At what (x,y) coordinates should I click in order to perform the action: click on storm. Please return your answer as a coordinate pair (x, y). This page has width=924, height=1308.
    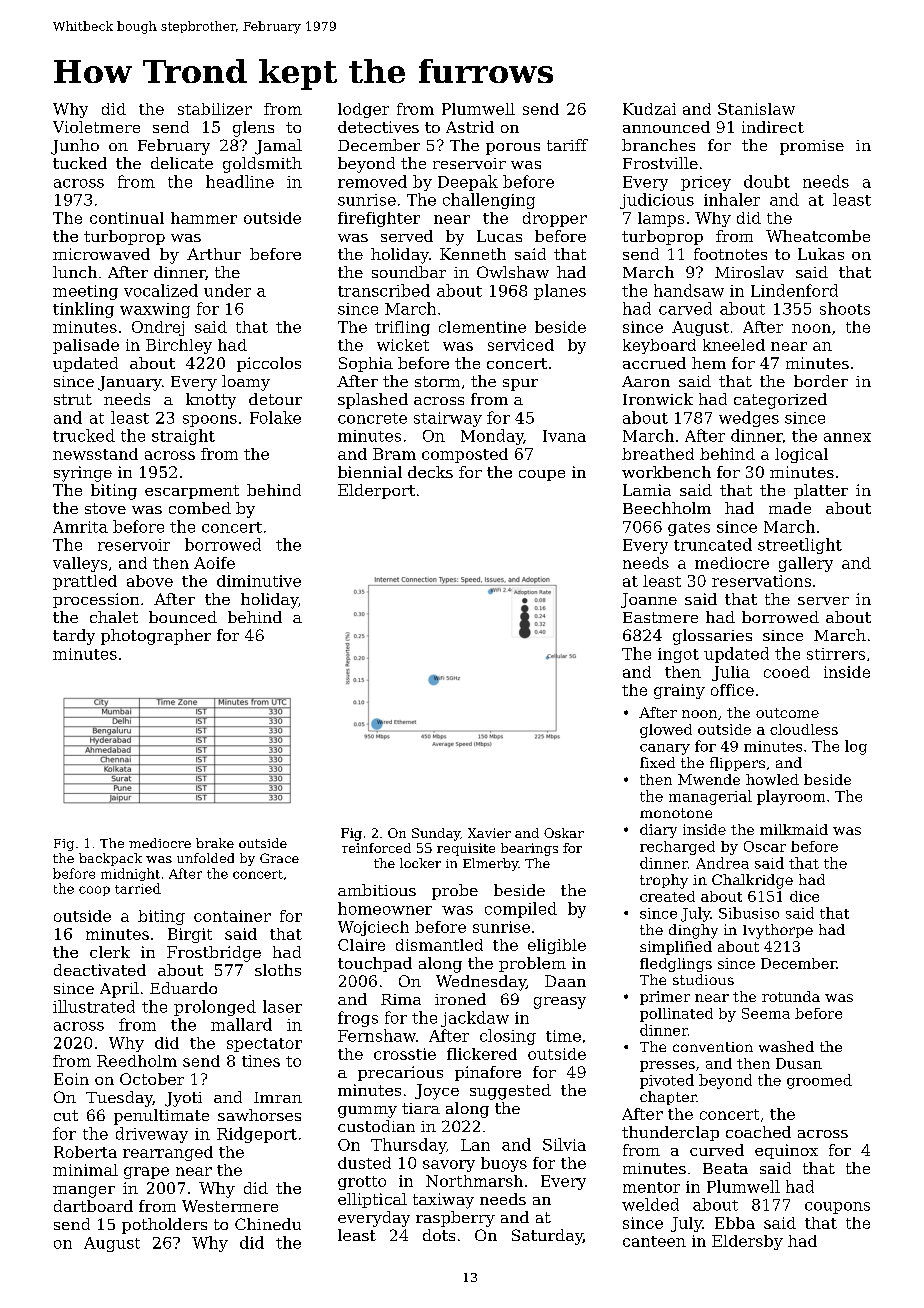
    Looking at the image, I should click on (437, 381).
